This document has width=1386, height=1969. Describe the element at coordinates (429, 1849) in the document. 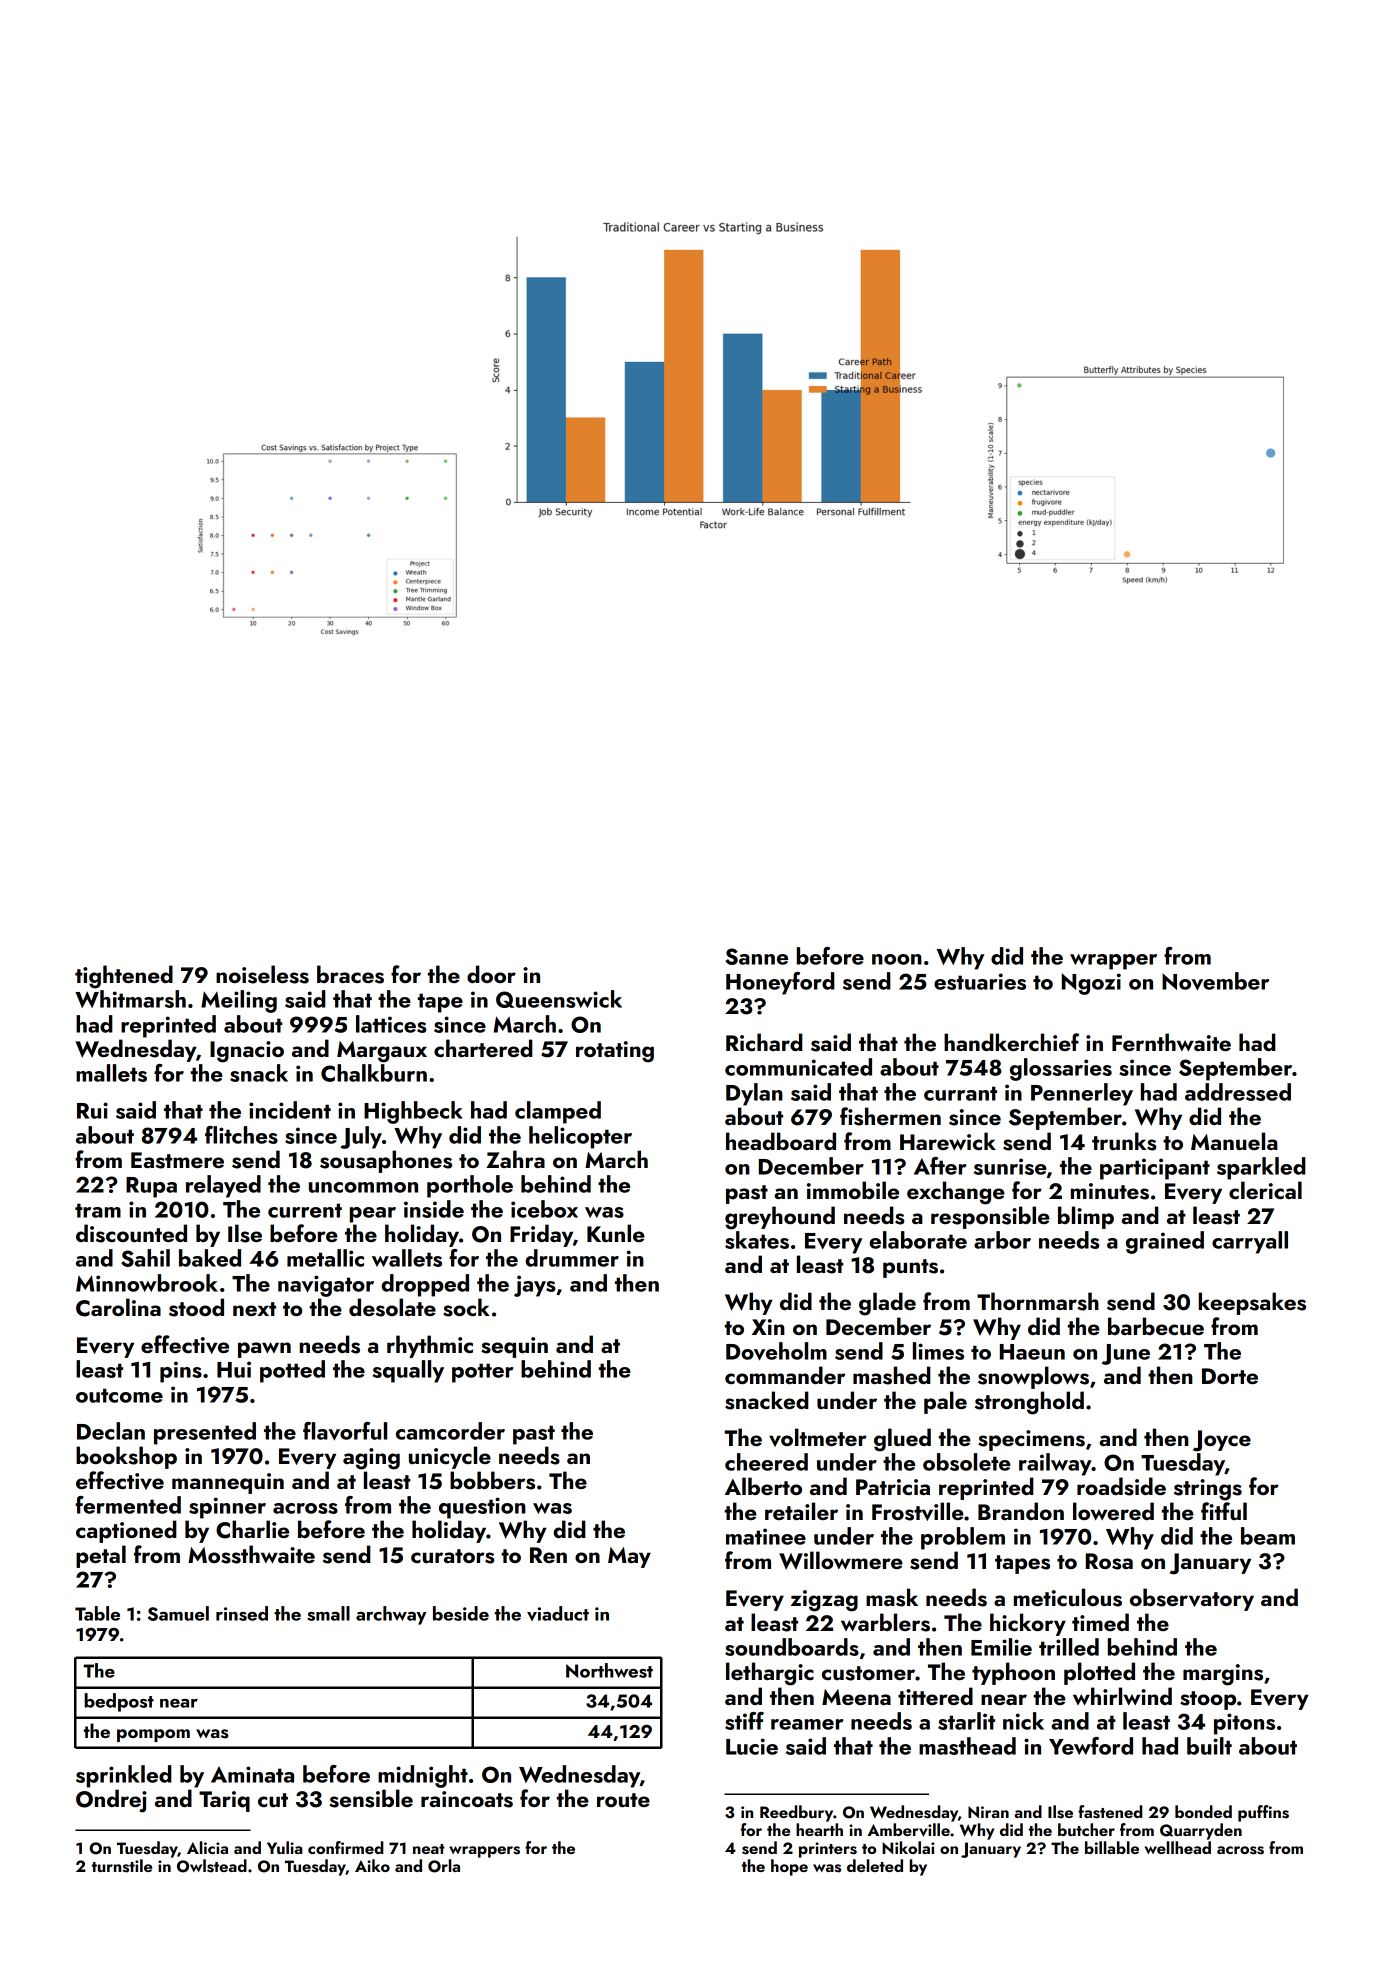

I see `neat` at that location.
